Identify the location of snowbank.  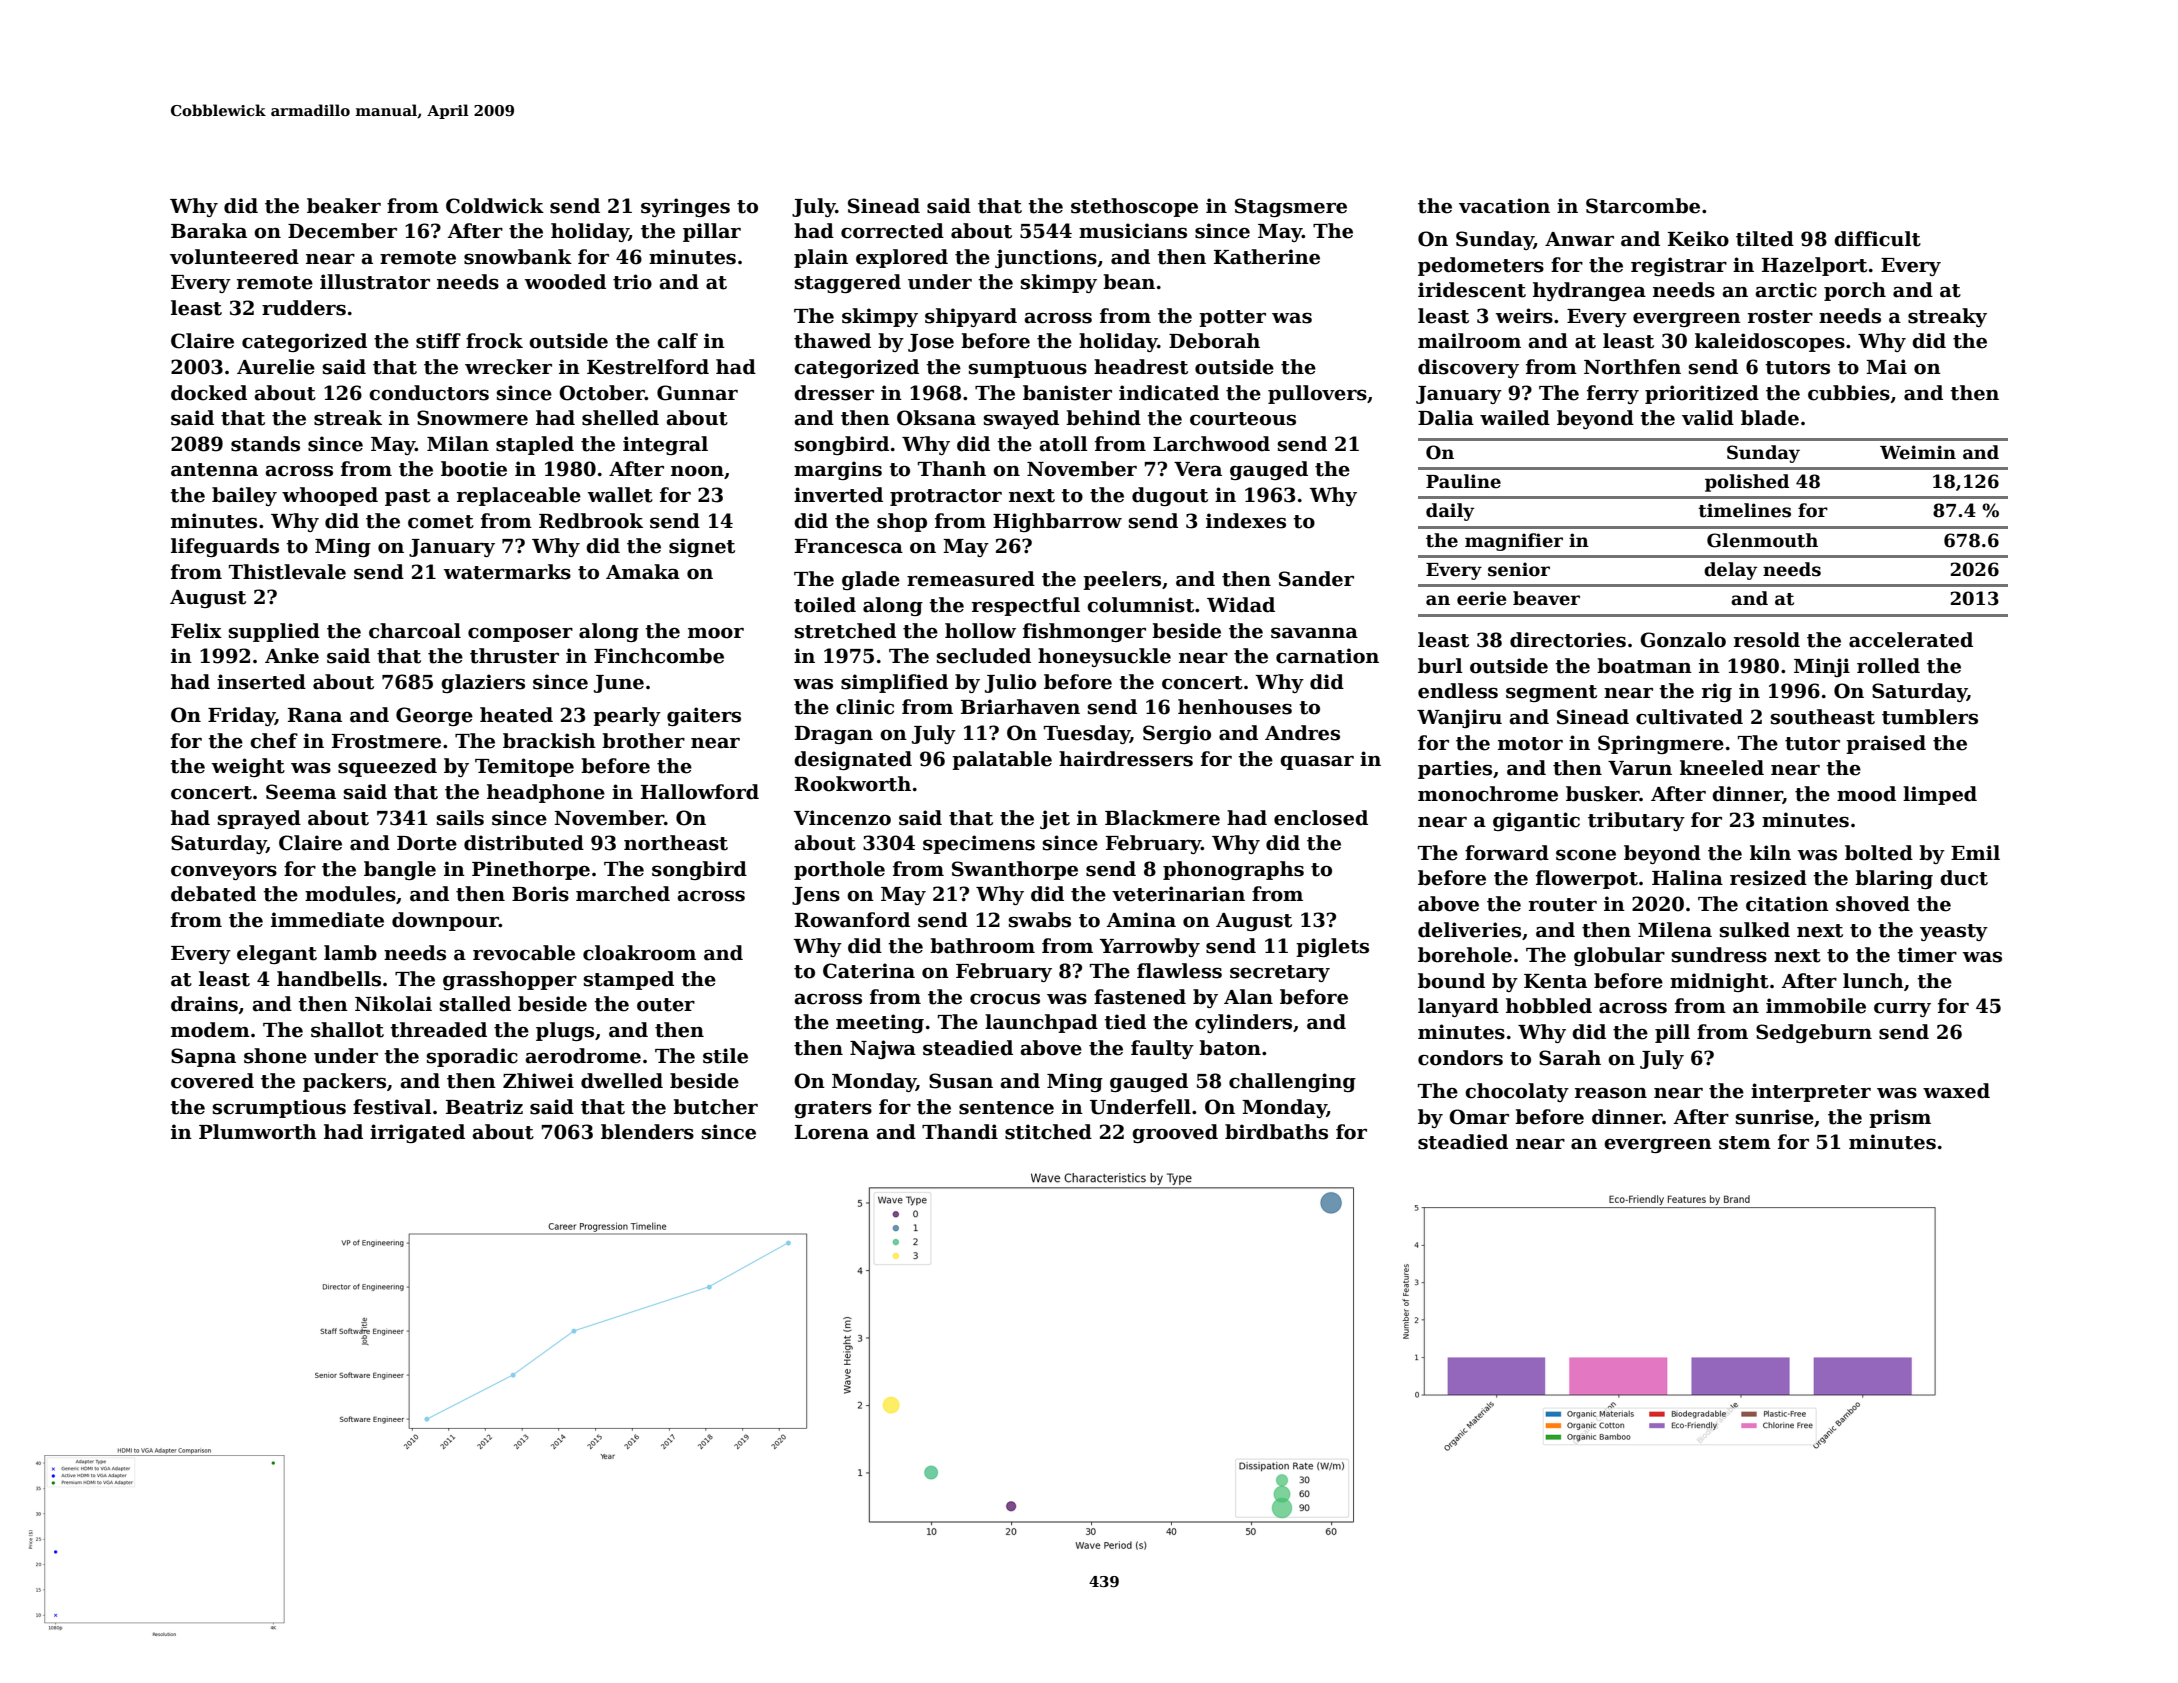
(518, 257).
